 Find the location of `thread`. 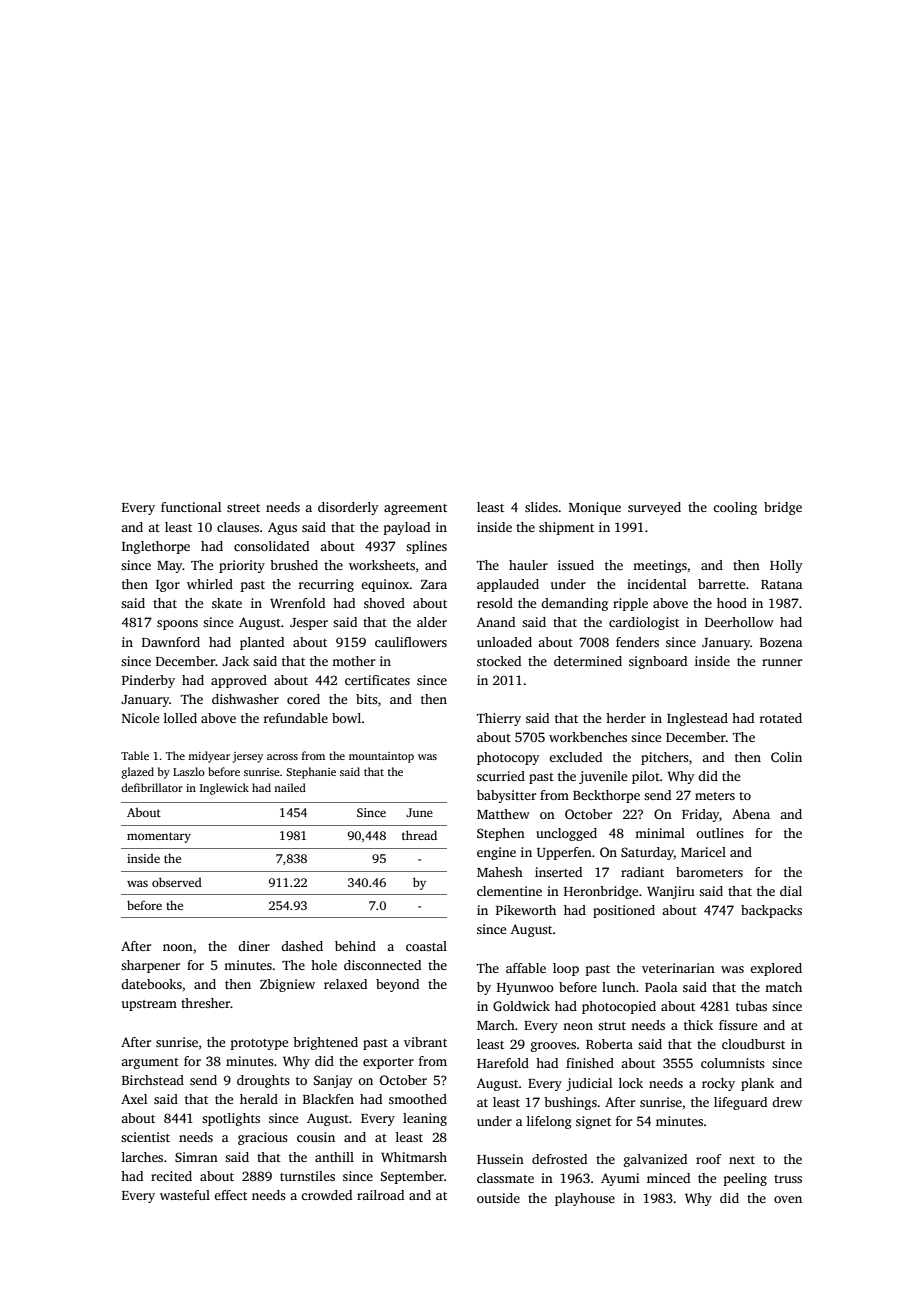

thread is located at coordinates (419, 835).
